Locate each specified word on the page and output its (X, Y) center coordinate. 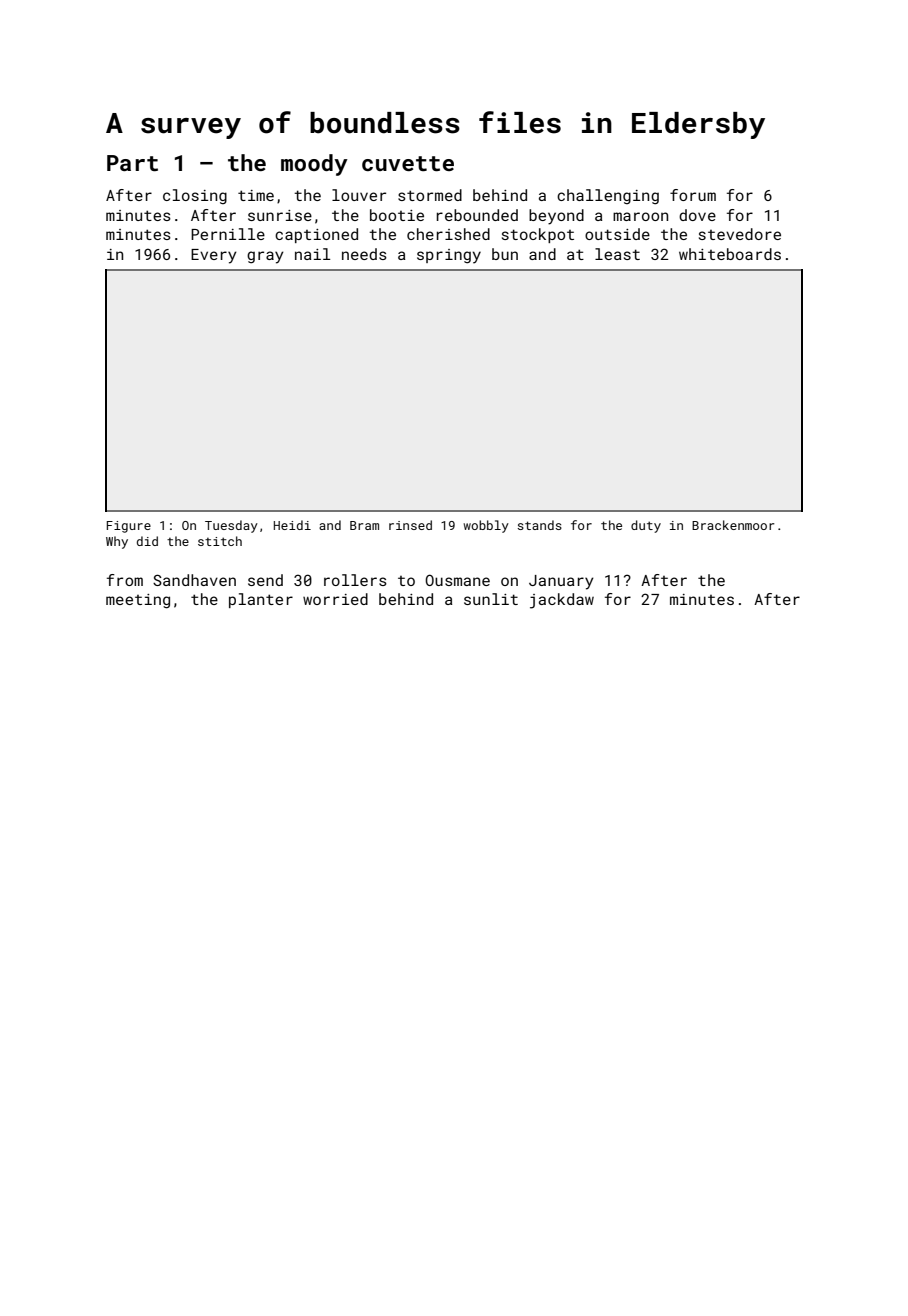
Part (132, 163)
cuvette (408, 163)
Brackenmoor (733, 525)
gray (265, 257)
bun (505, 254)
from (125, 580)
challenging (608, 197)
